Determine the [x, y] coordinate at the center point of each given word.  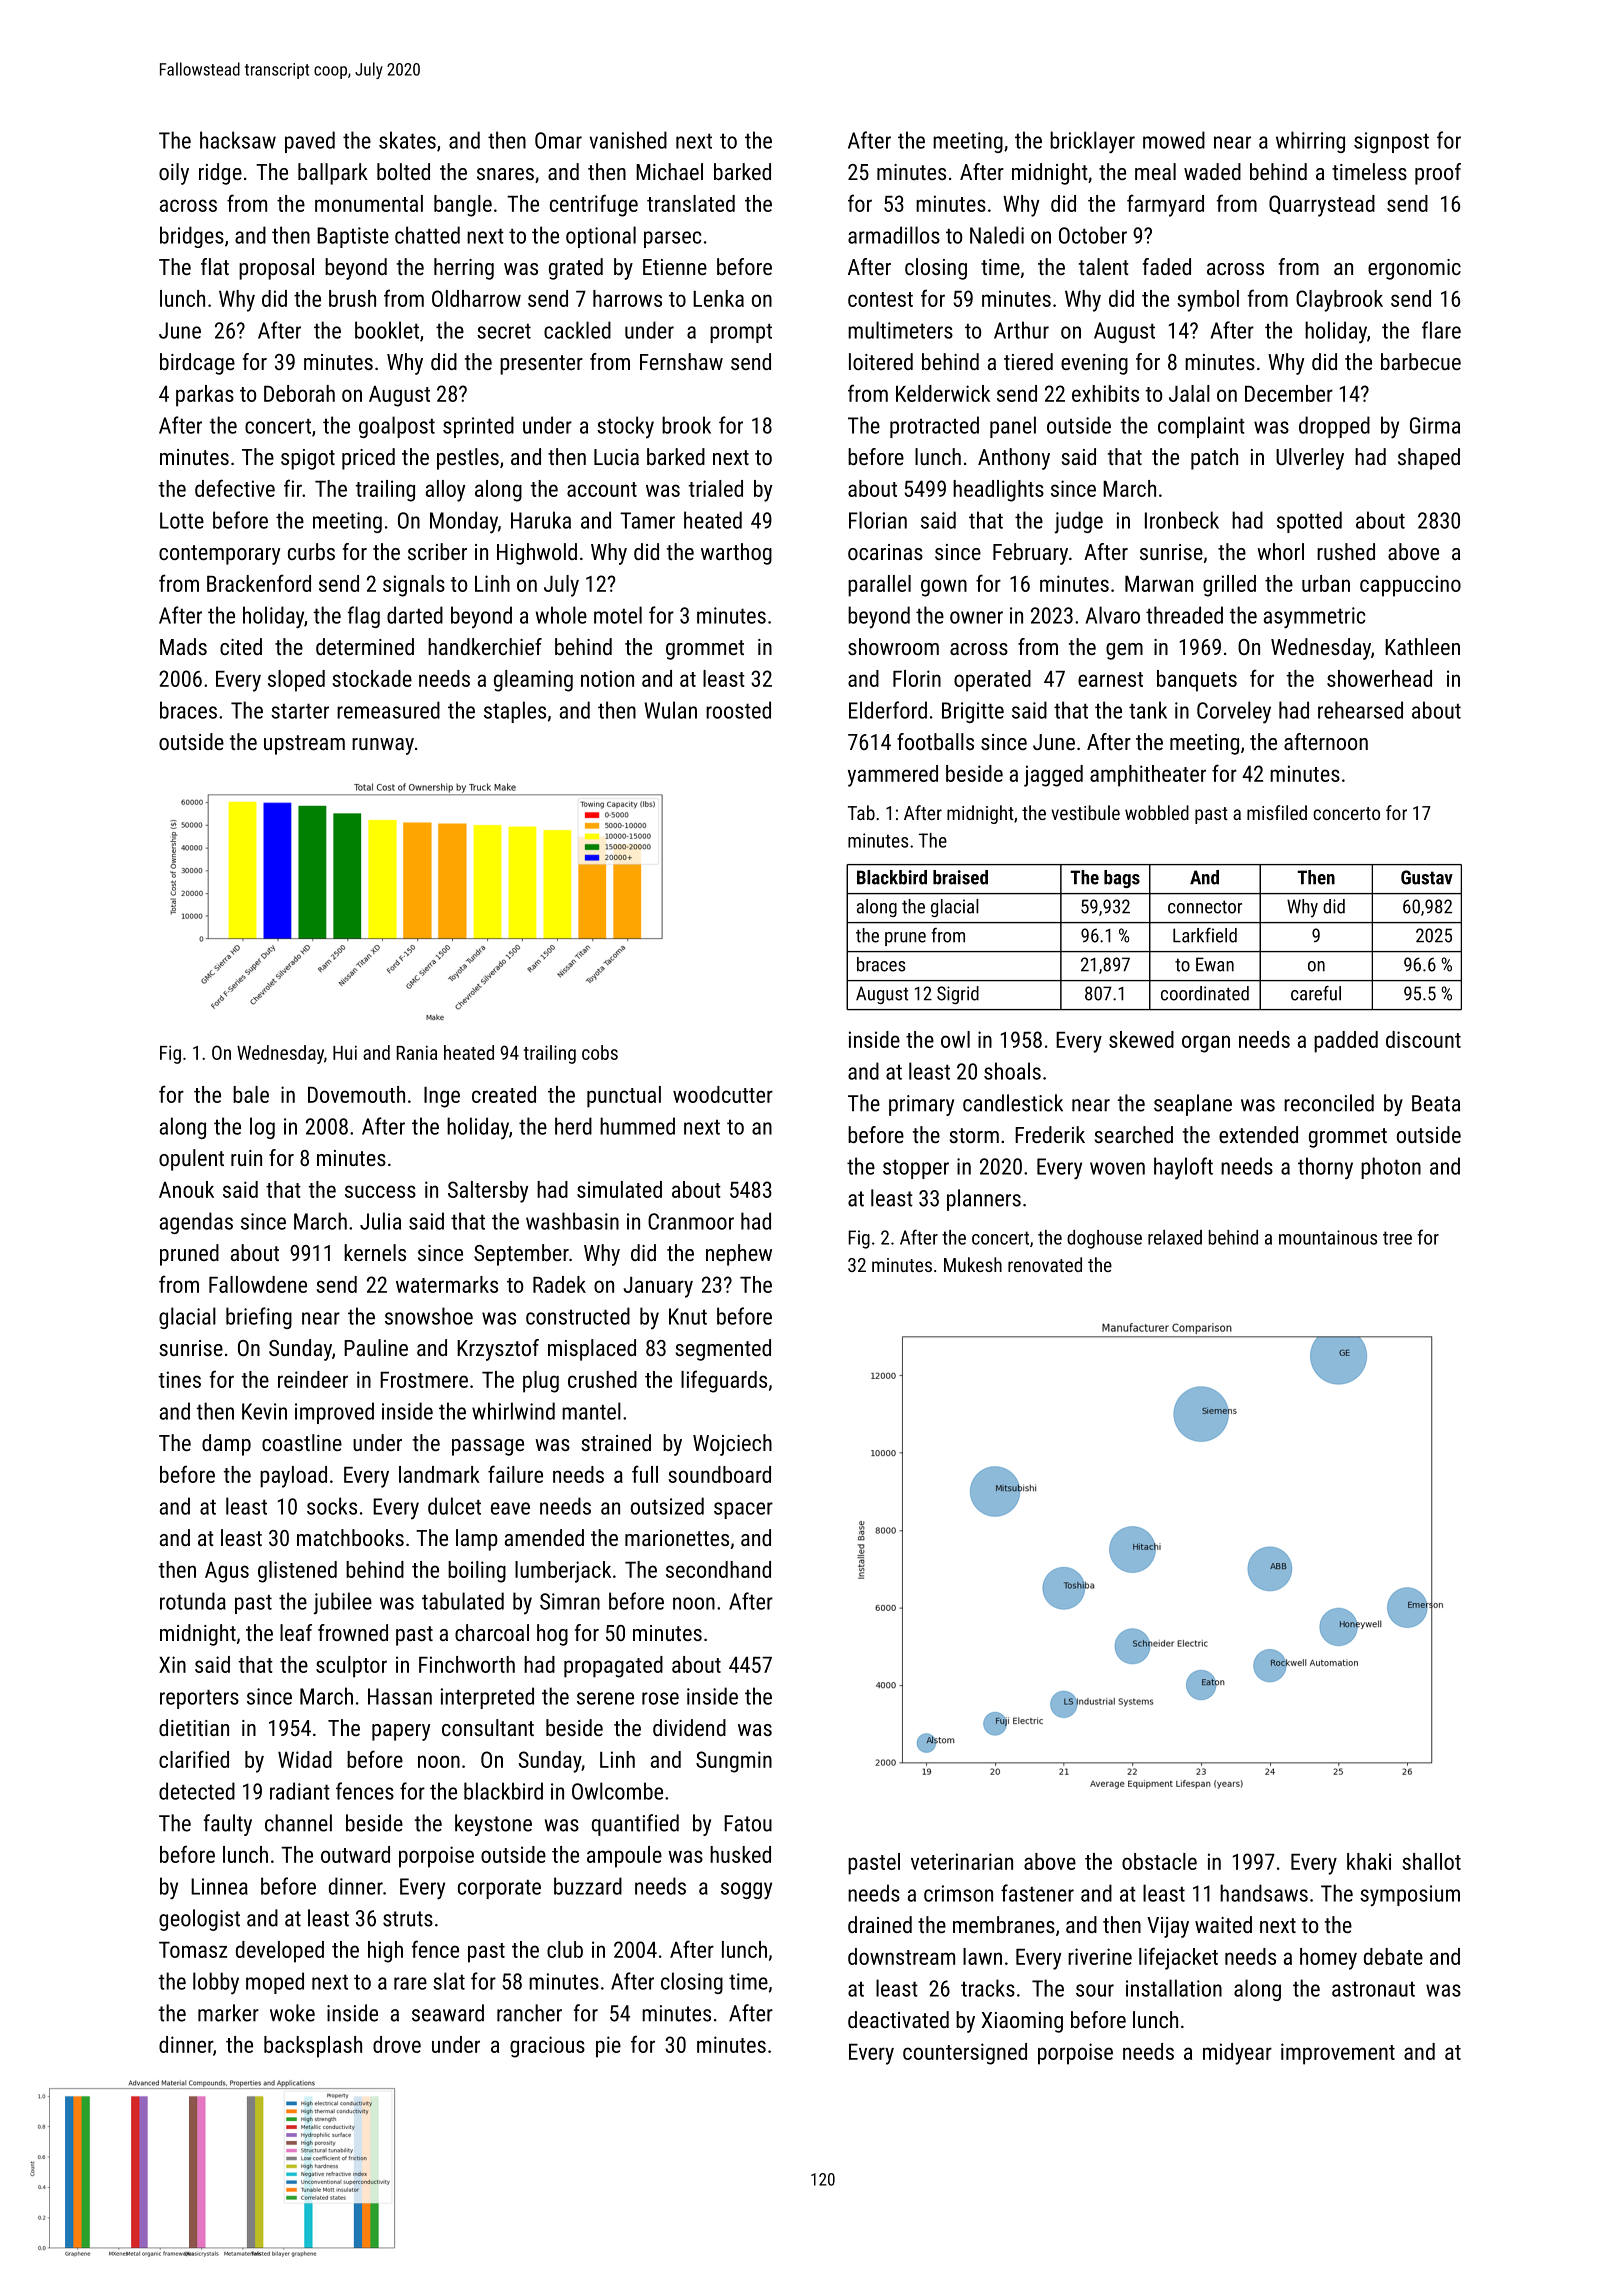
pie [608, 2047]
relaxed [1175, 1237]
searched [1134, 1134]
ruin [246, 1158]
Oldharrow [476, 298]
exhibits [1105, 393]
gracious [547, 2047]
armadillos [894, 235]
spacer [743, 1510]
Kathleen [1422, 646]
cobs [600, 1052]
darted [415, 615]
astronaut [1373, 1989]
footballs [935, 741]
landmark [439, 1474]
